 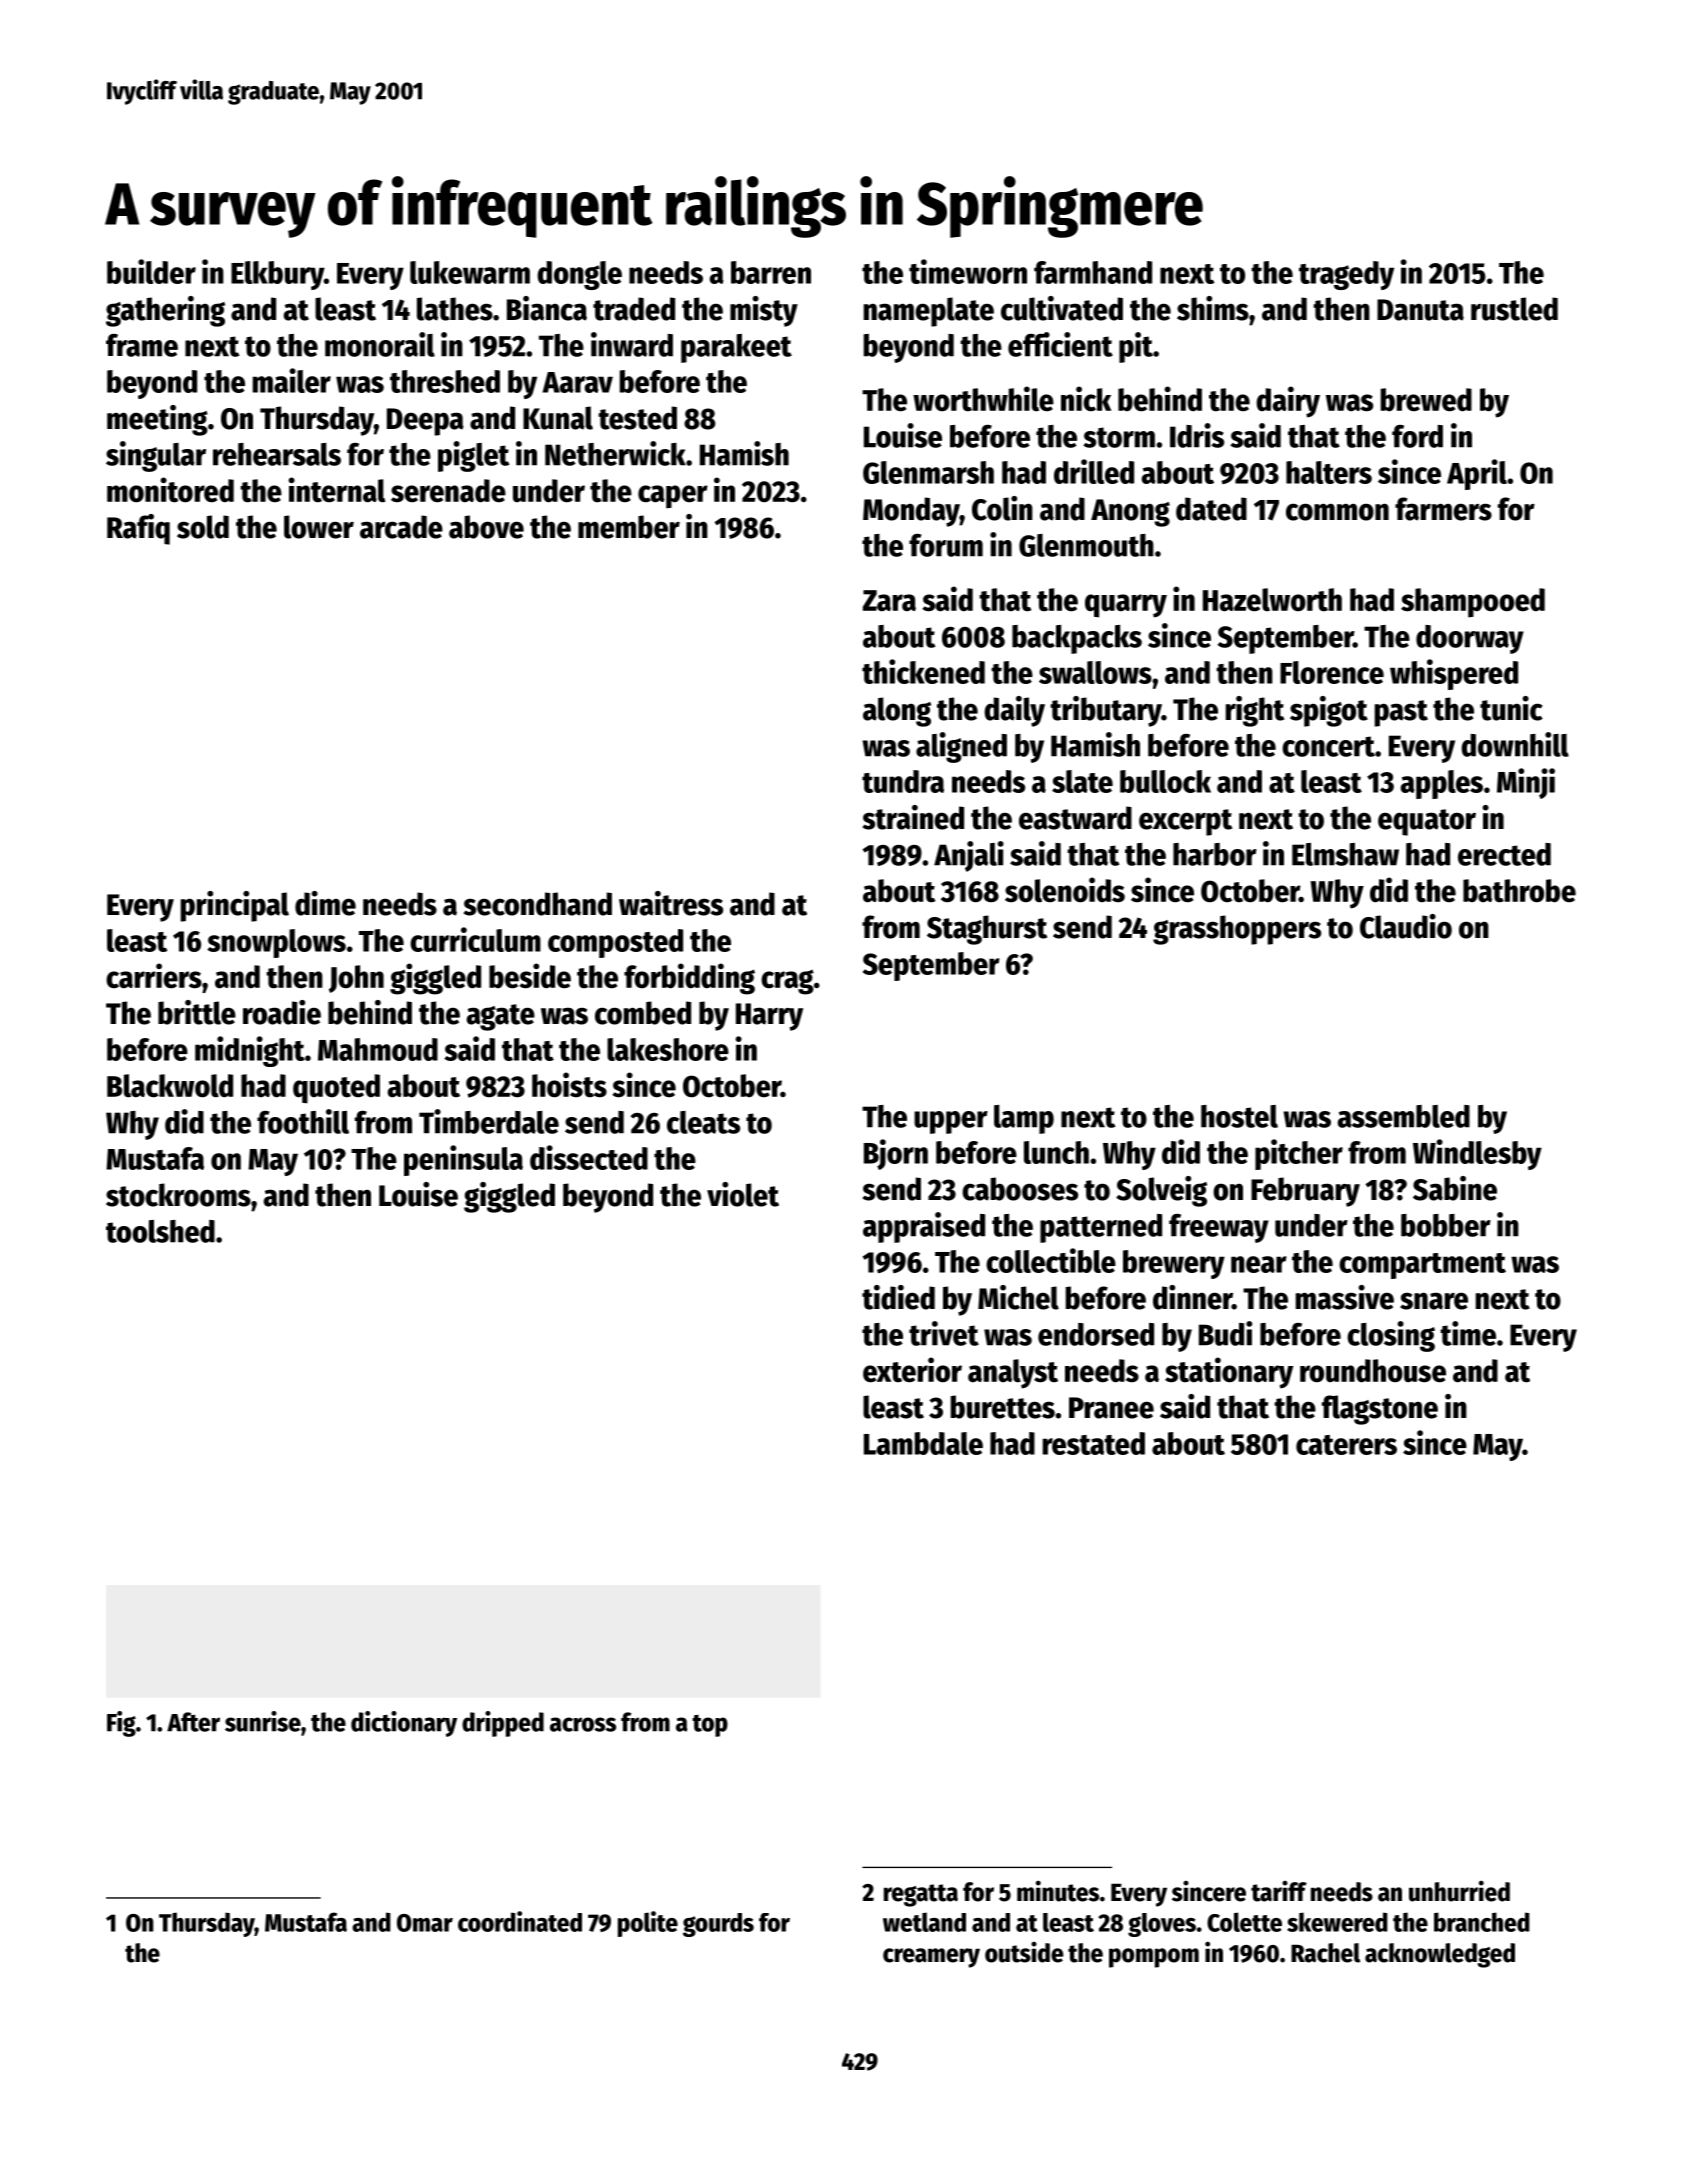 I want to click on snare, so click(x=1434, y=1301).
